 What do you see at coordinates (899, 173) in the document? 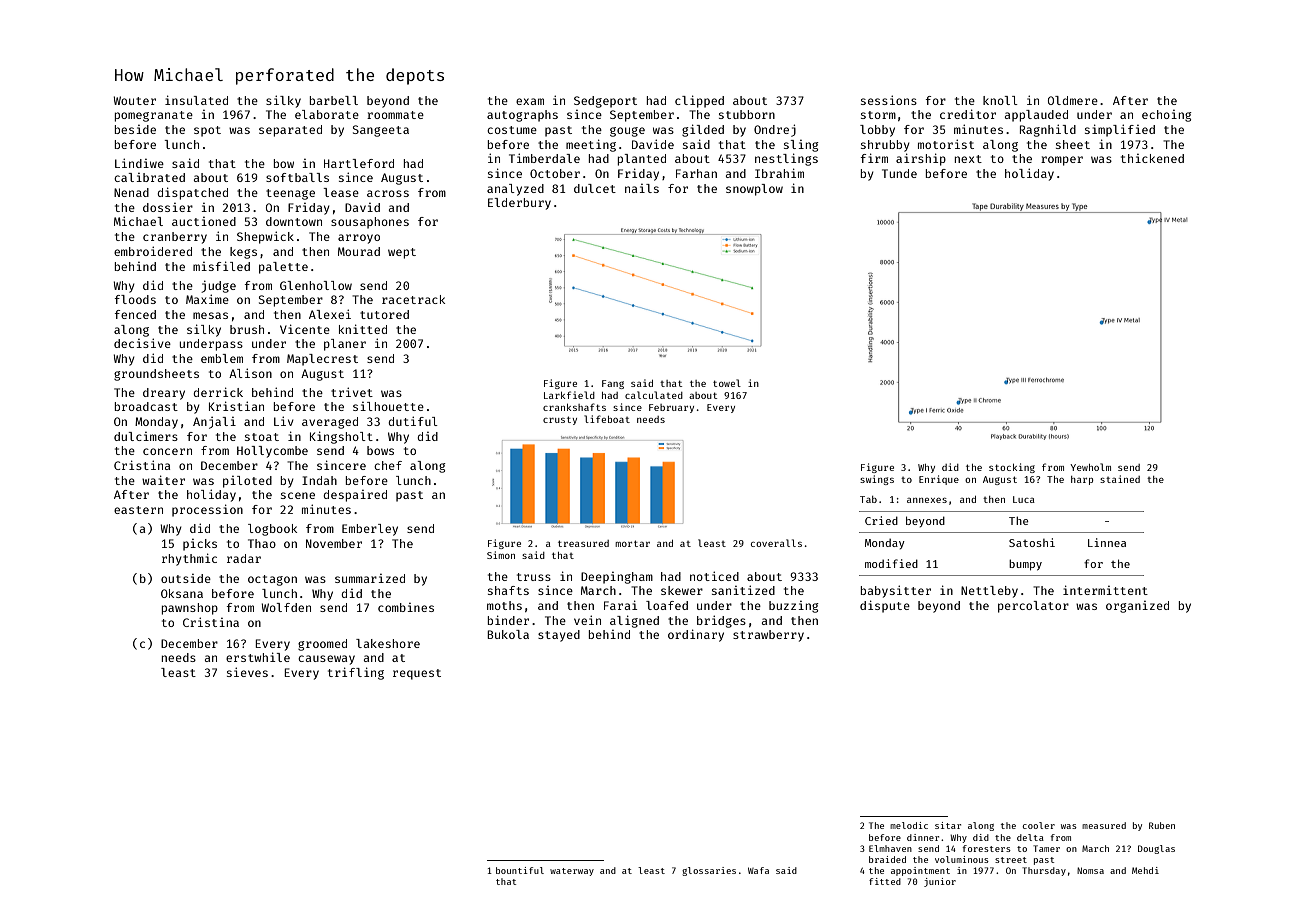
I see `Tunde` at bounding box center [899, 173].
